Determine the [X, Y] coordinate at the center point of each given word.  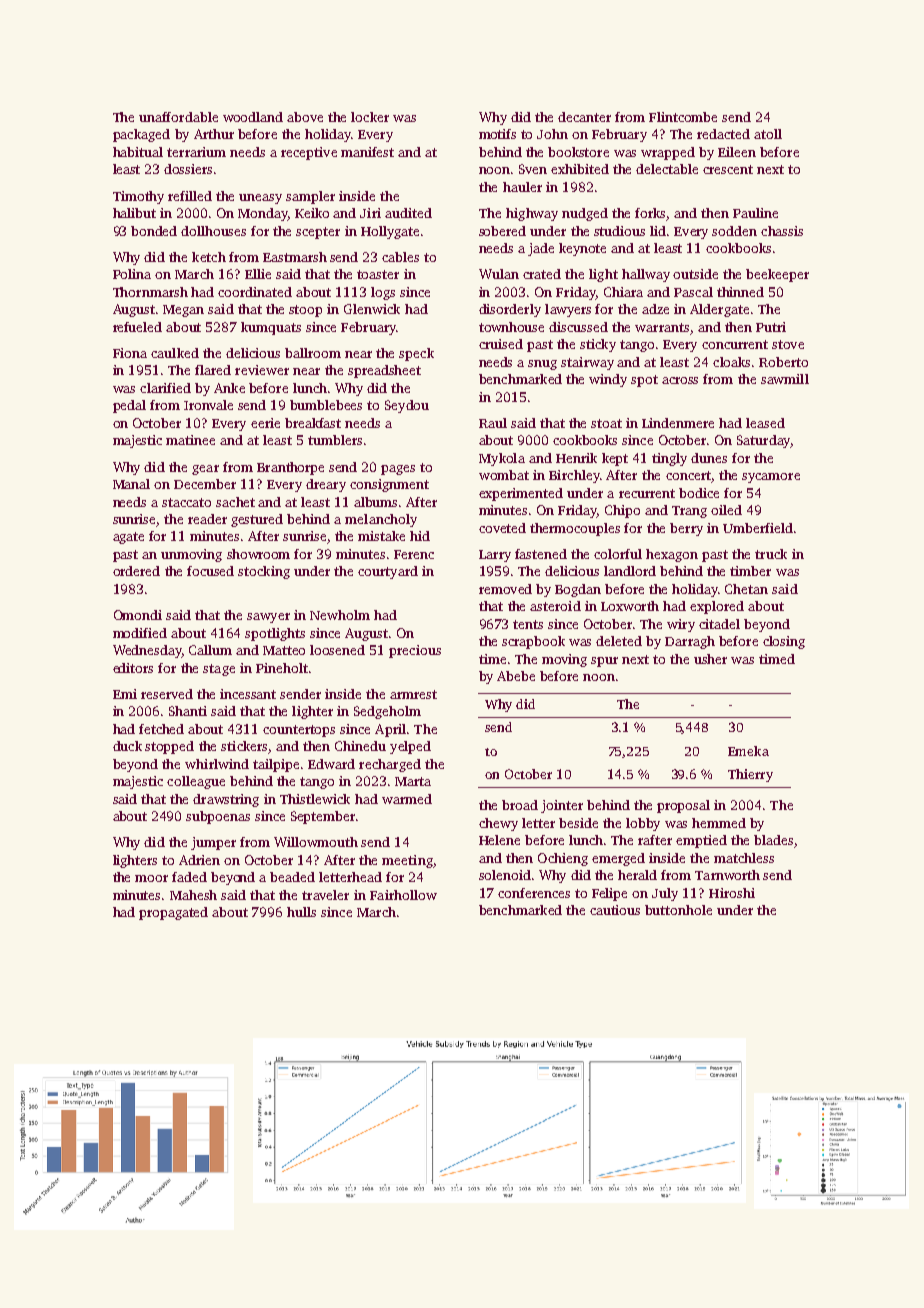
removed [505, 589]
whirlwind [217, 764]
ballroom [313, 353]
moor [151, 878]
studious [619, 231]
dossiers [188, 169]
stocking [264, 572]
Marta [413, 781]
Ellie [258, 274]
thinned [740, 292]
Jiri [370, 213]
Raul [493, 423]
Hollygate [390, 232]
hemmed [719, 823]
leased [765, 423]
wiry [681, 625]
